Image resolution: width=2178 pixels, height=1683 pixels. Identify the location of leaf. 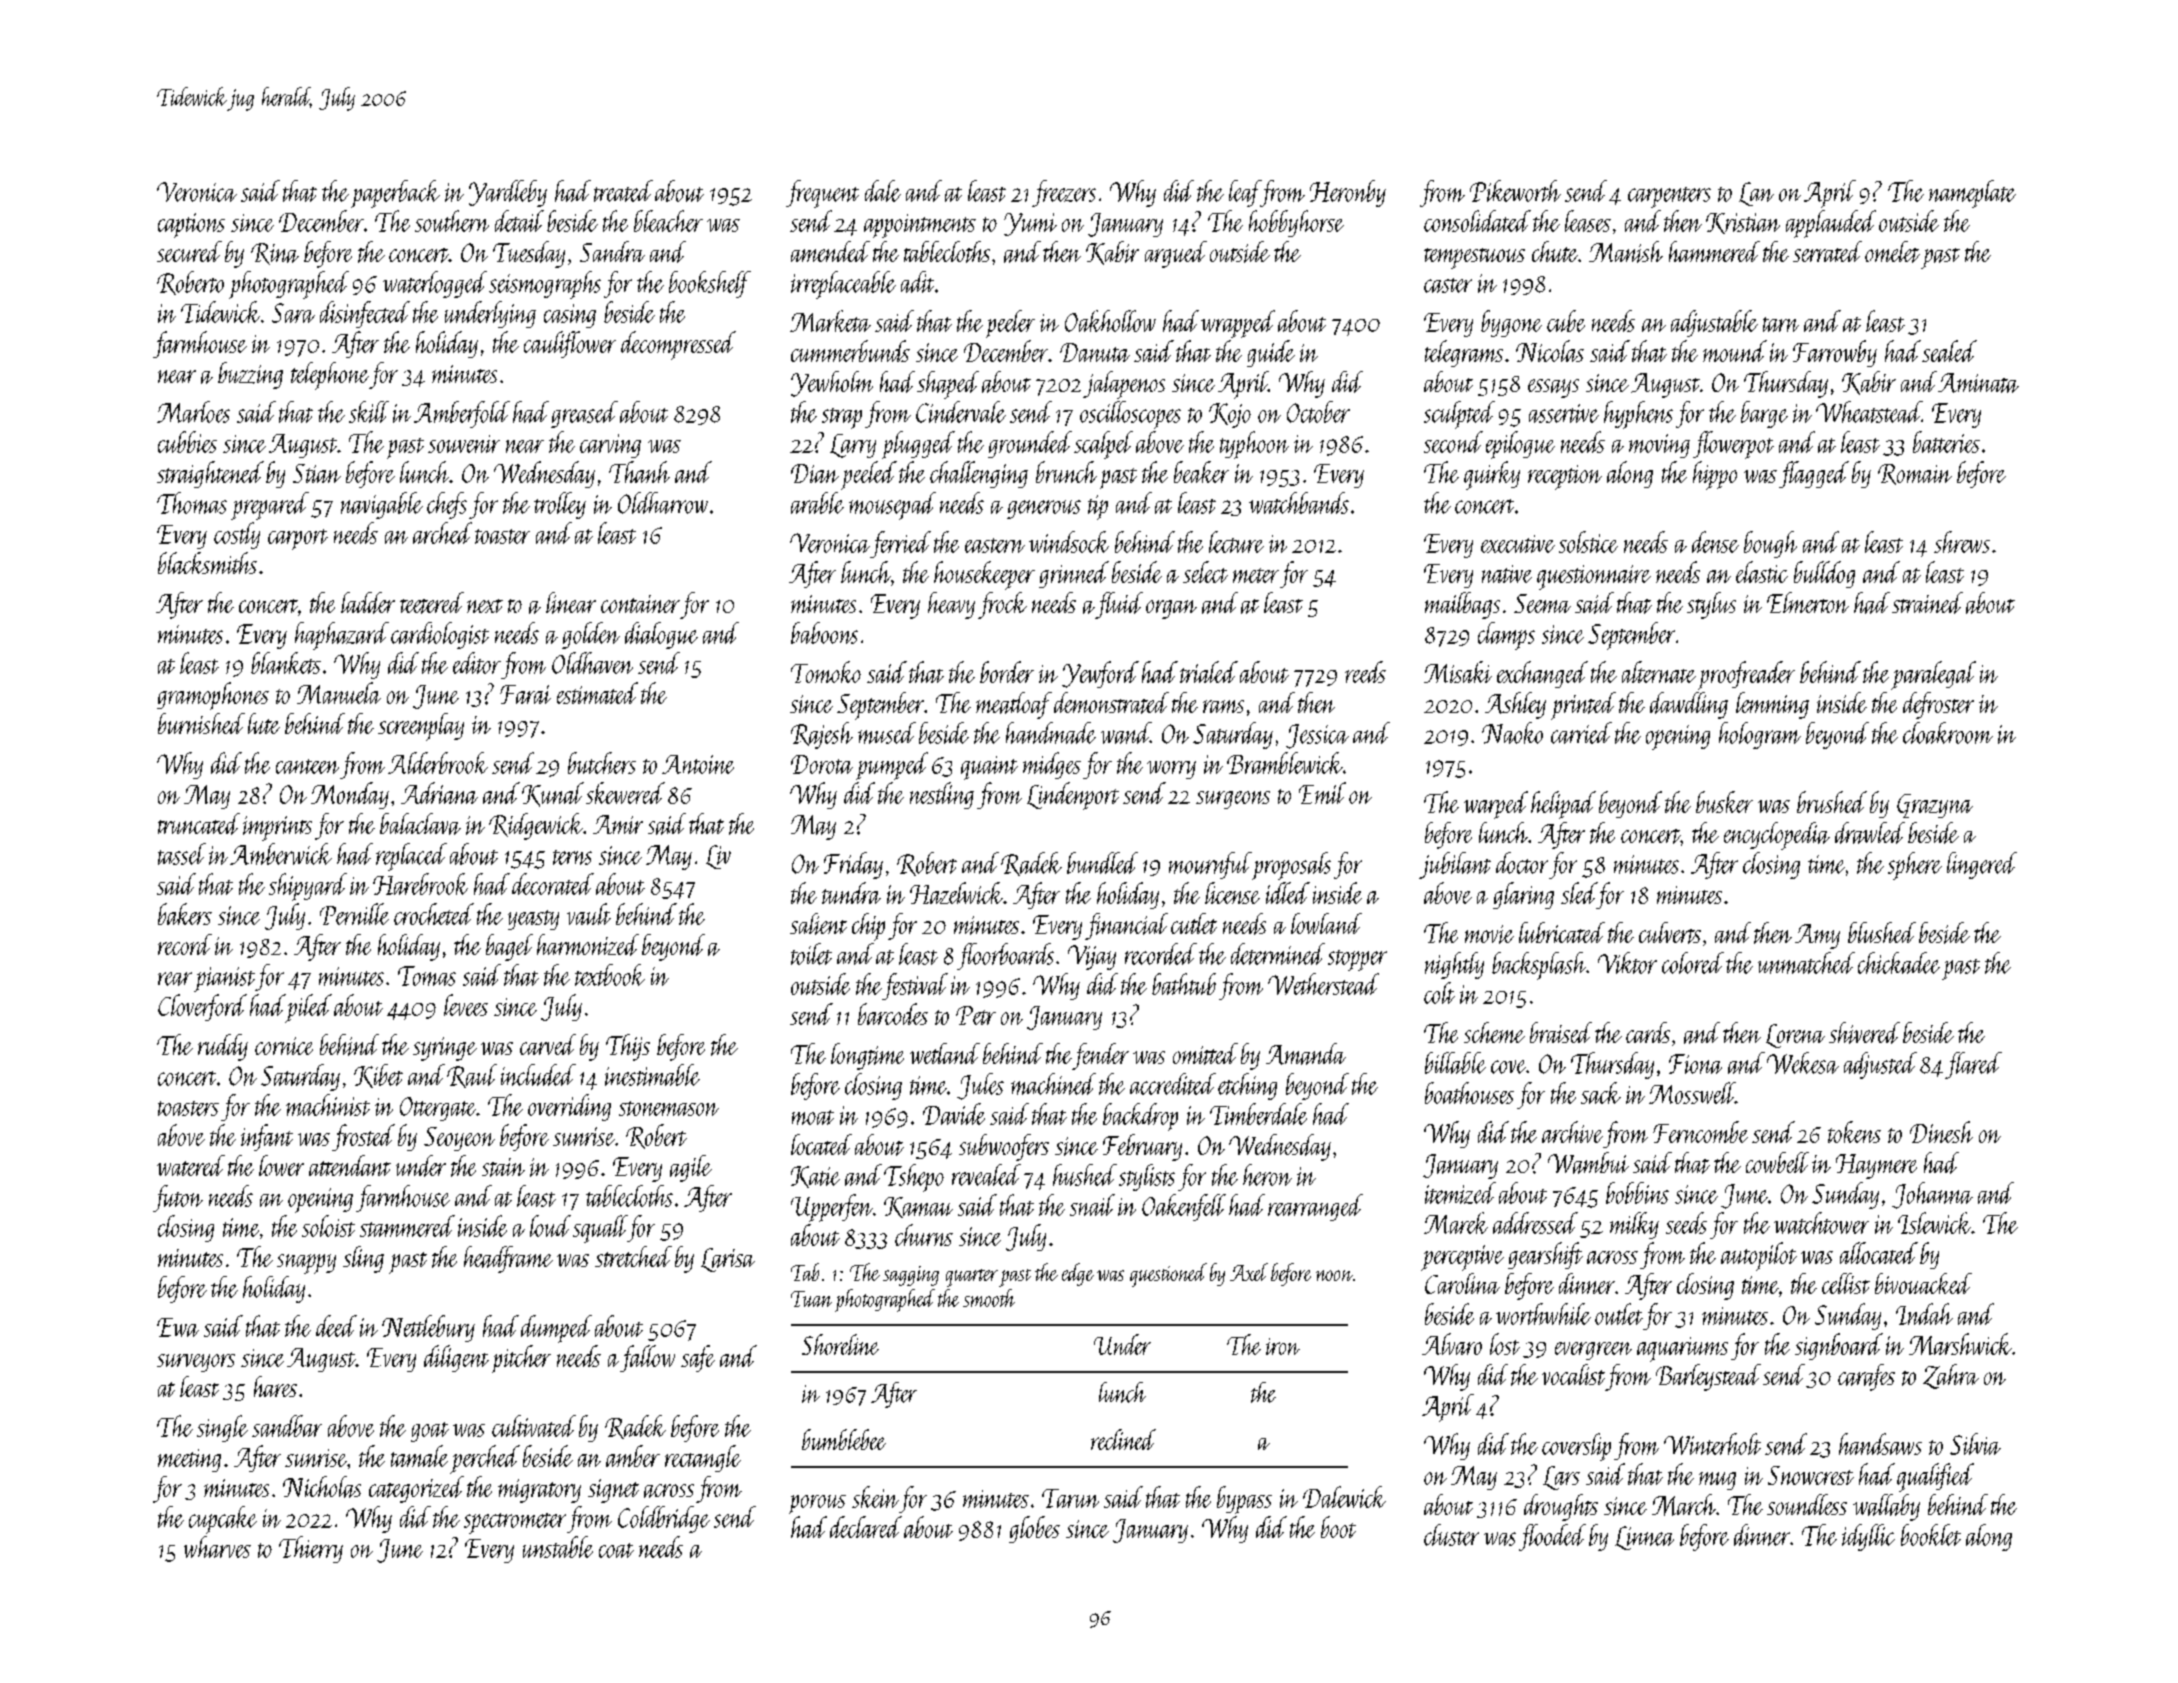
(1245, 193).
